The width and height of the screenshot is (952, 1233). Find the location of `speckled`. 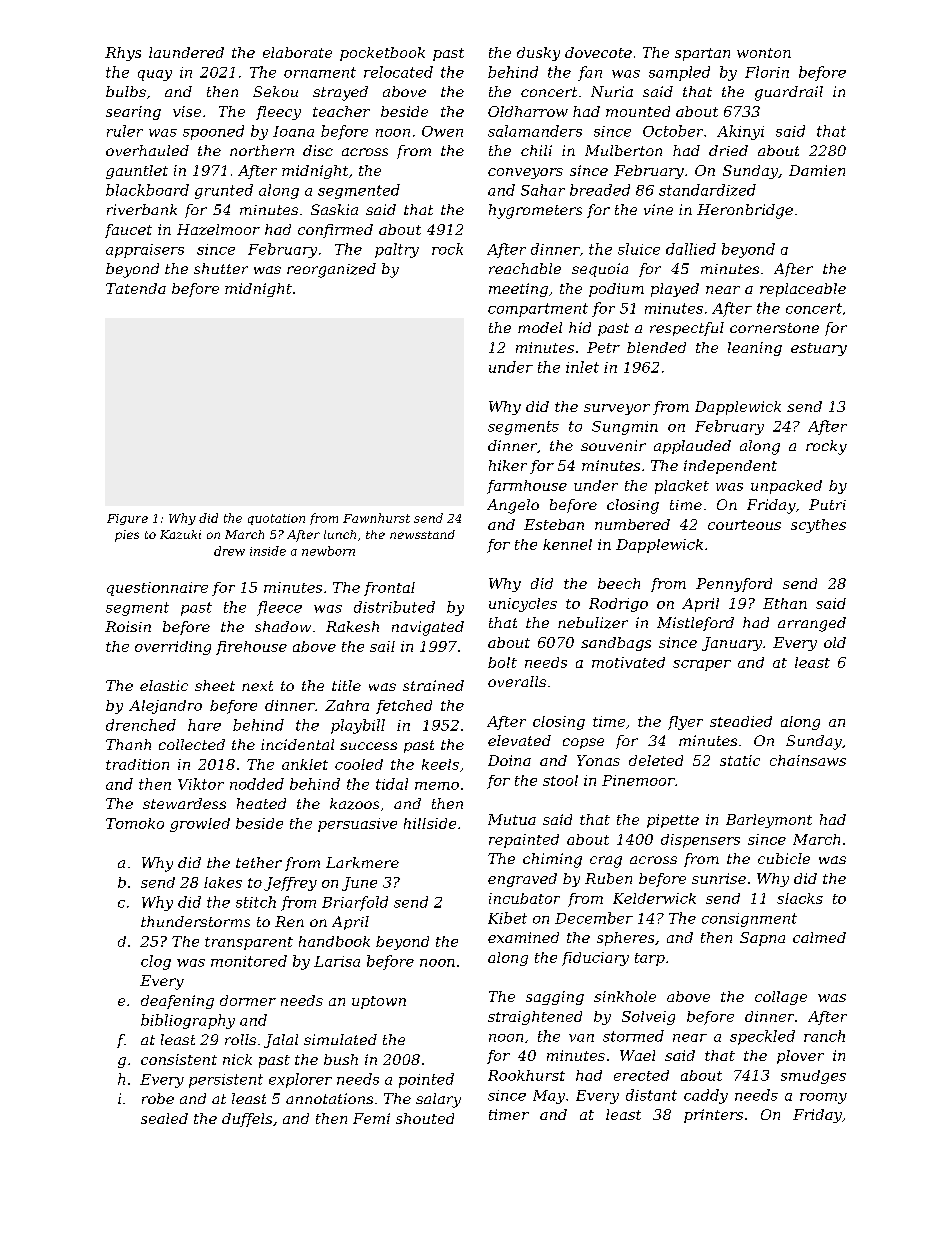

speckled is located at coordinates (762, 1037).
